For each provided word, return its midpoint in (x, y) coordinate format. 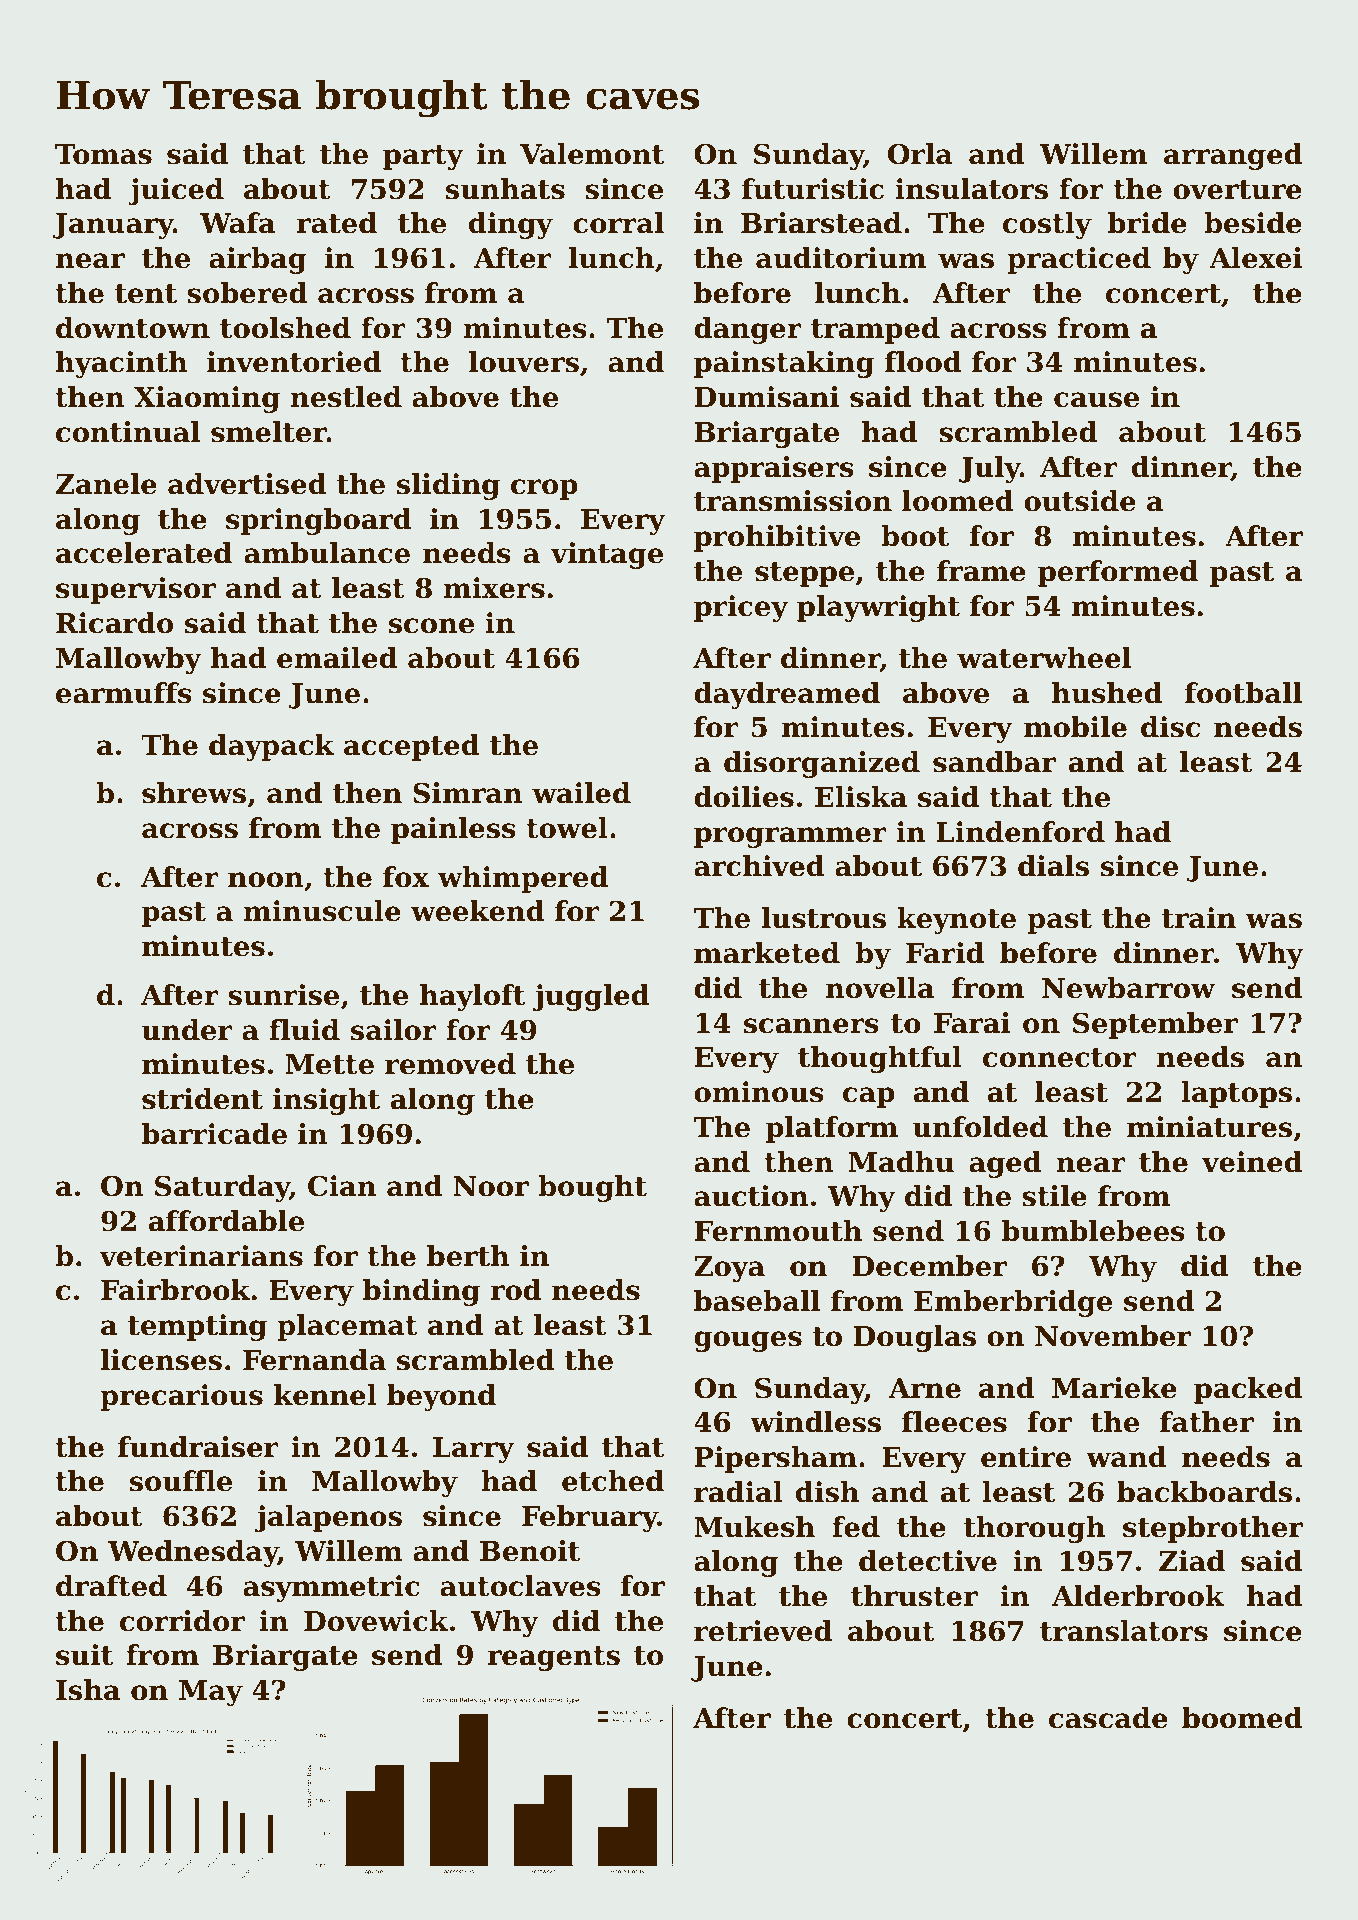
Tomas (103, 154)
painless (453, 830)
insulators (971, 189)
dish (827, 1492)
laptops (1236, 1094)
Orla (920, 154)
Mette (330, 1064)
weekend (478, 911)
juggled (591, 997)
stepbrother (1213, 1529)
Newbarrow (1128, 988)
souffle (181, 1481)
